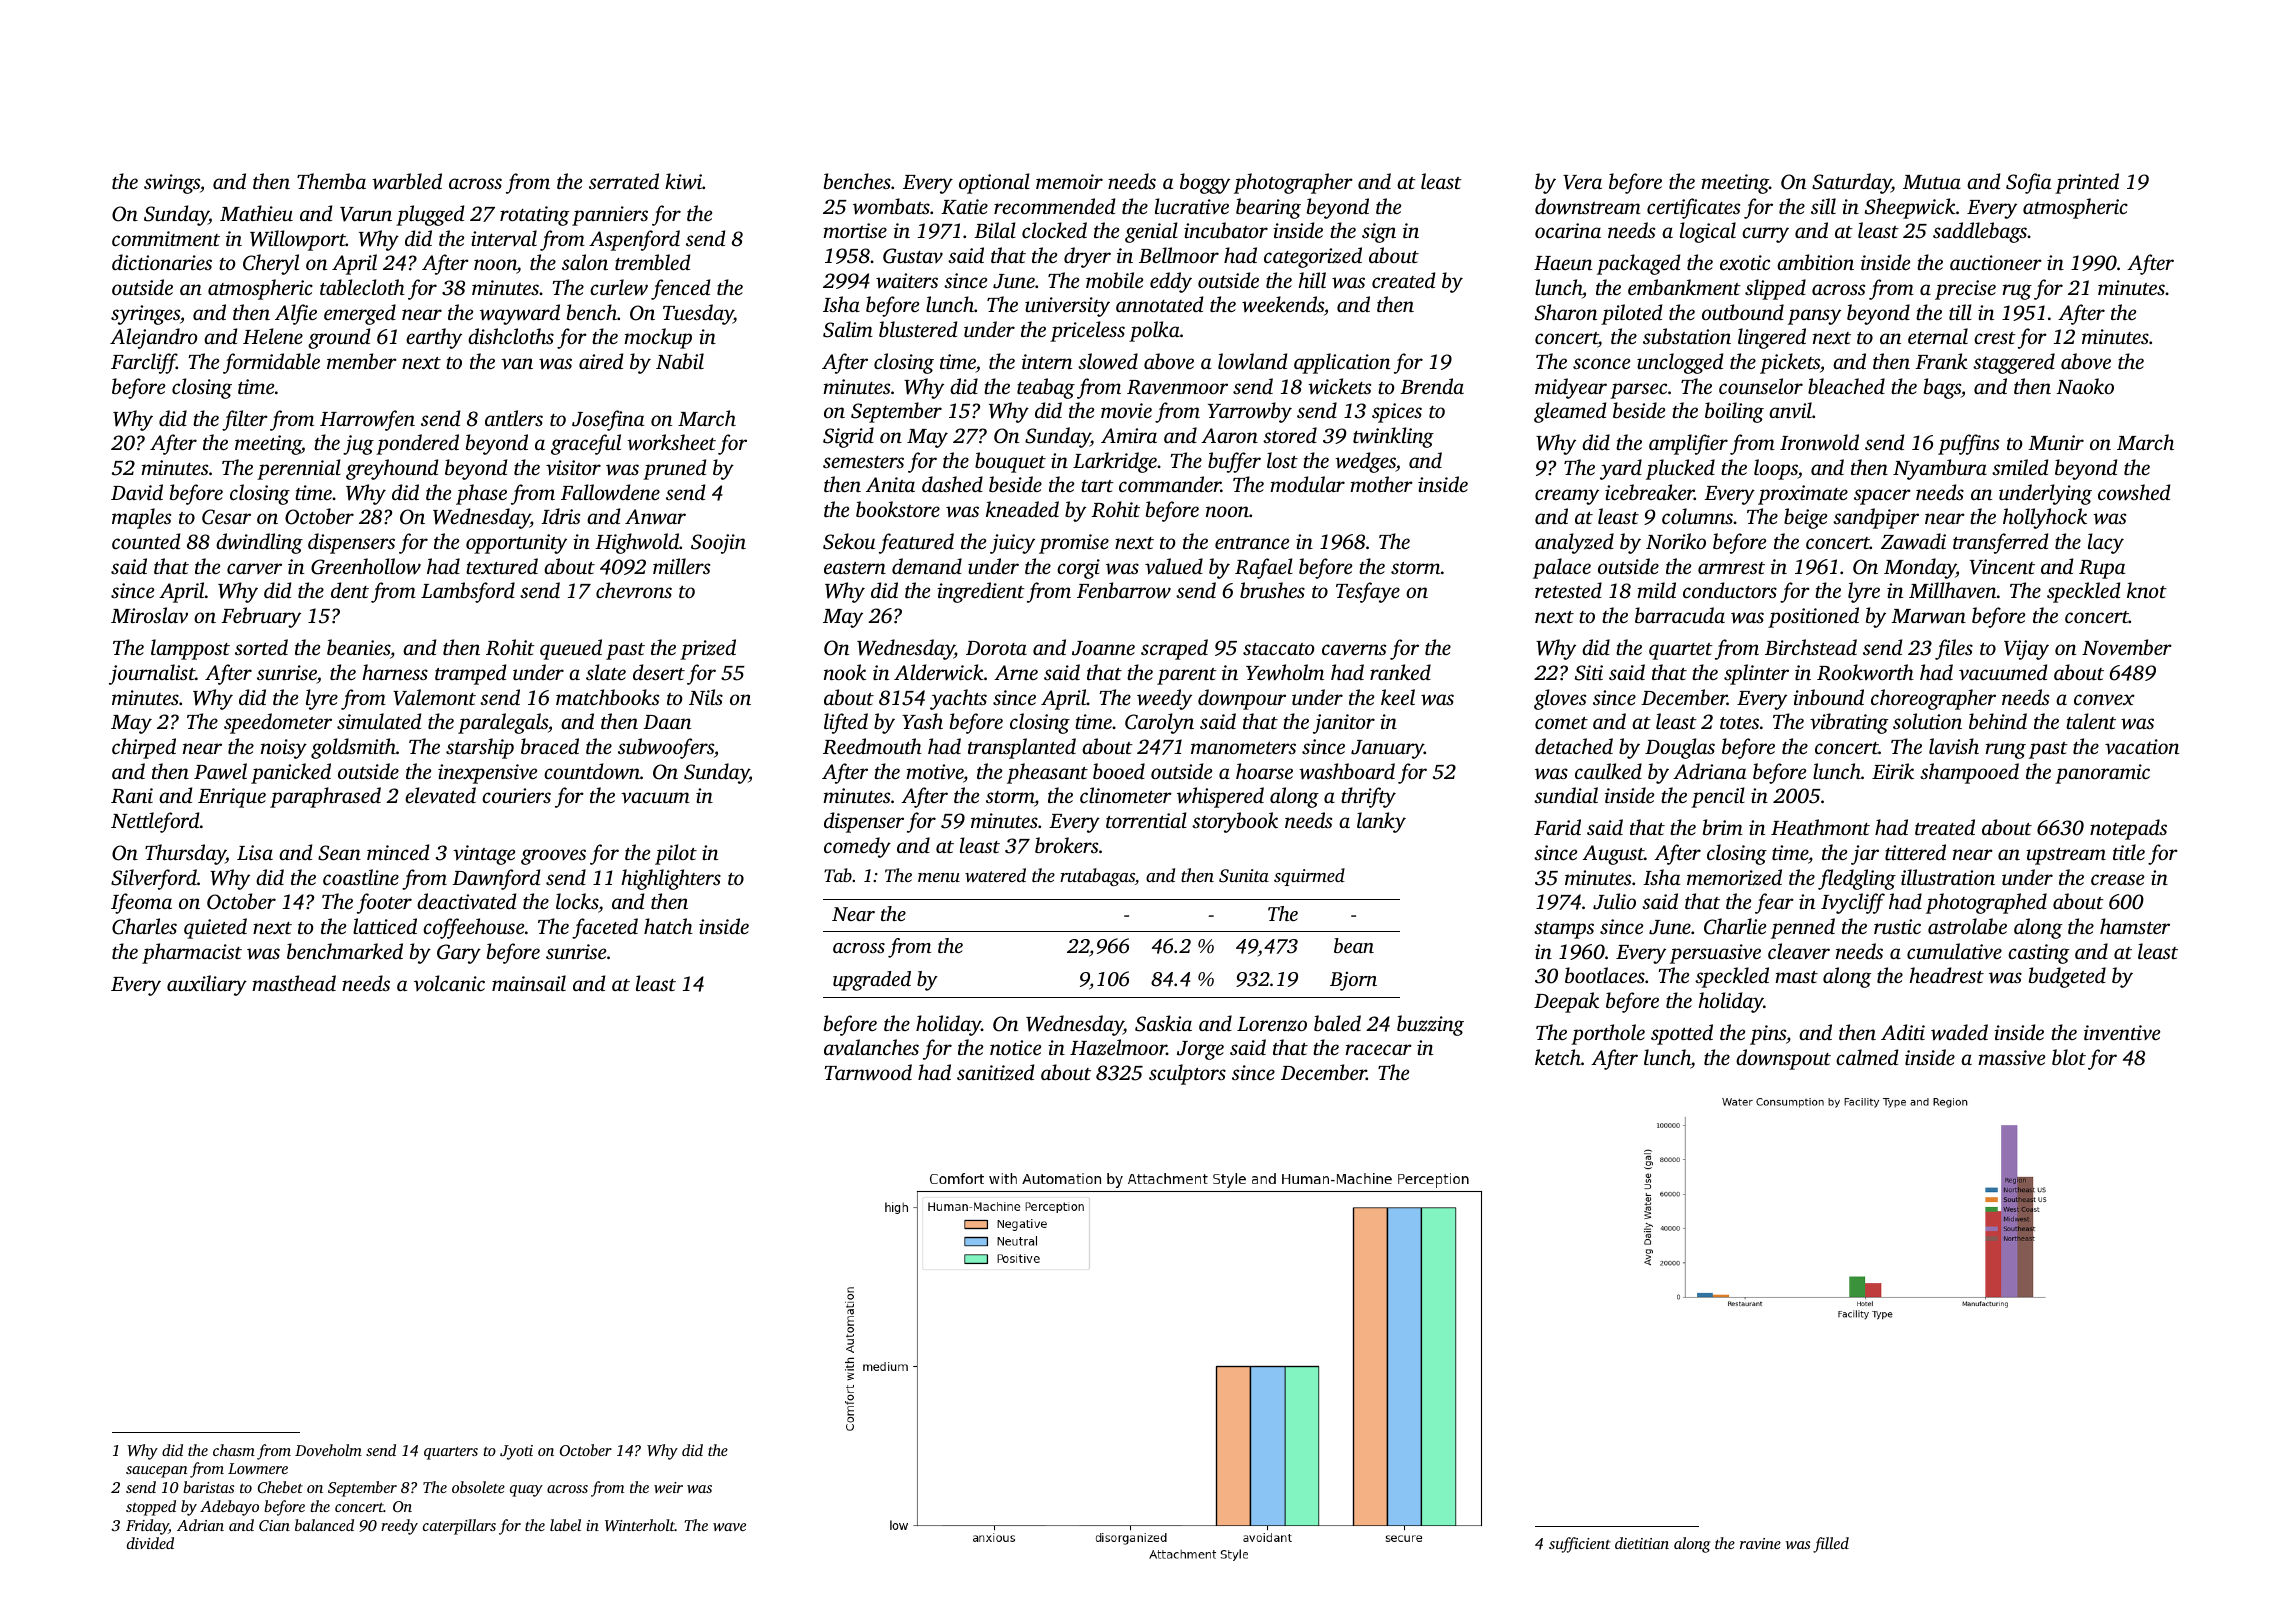  What do you see at coordinates (245, 420) in the screenshot?
I see `filter` at bounding box center [245, 420].
